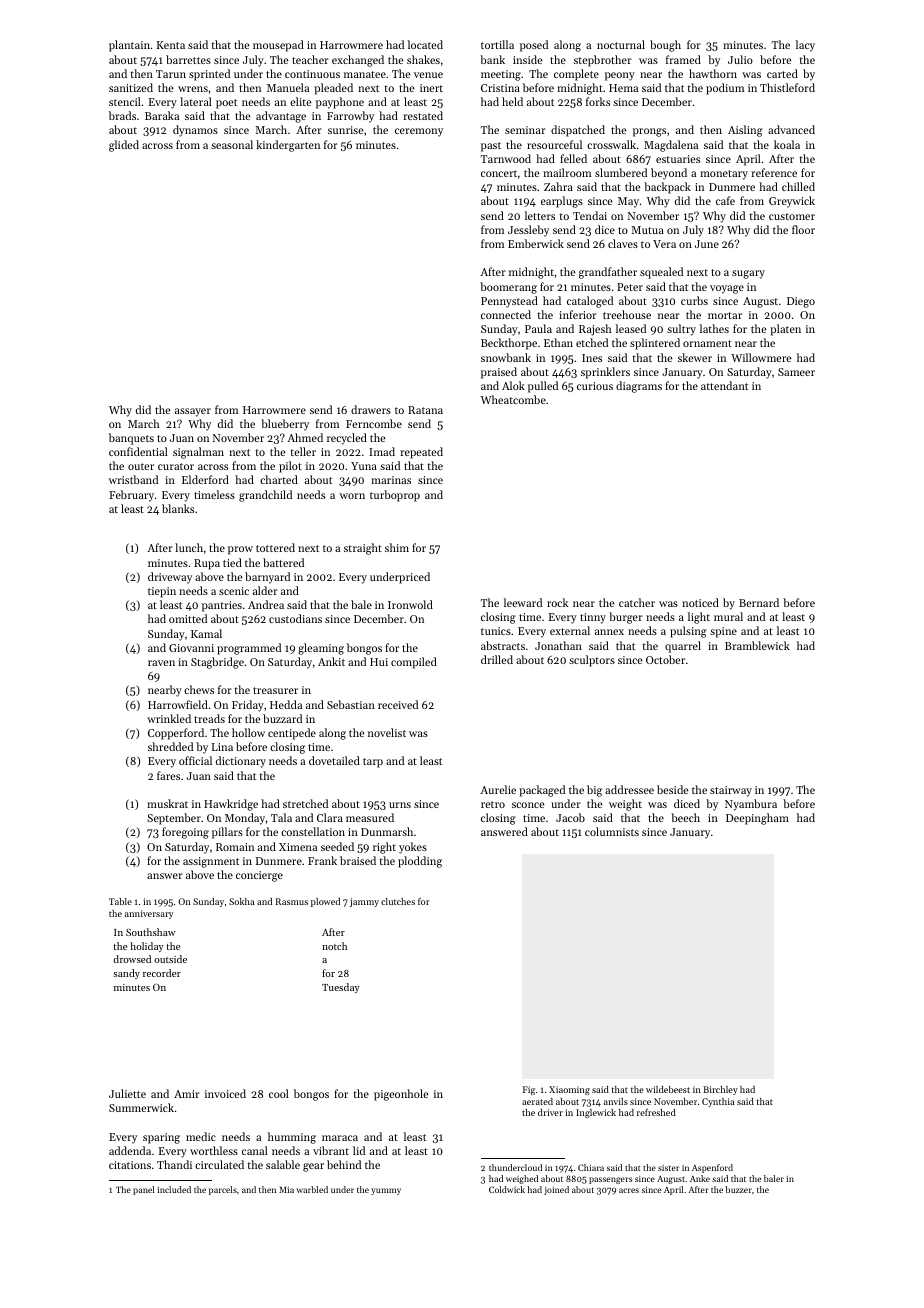  What do you see at coordinates (395, 496) in the screenshot?
I see `turboprop` at bounding box center [395, 496].
